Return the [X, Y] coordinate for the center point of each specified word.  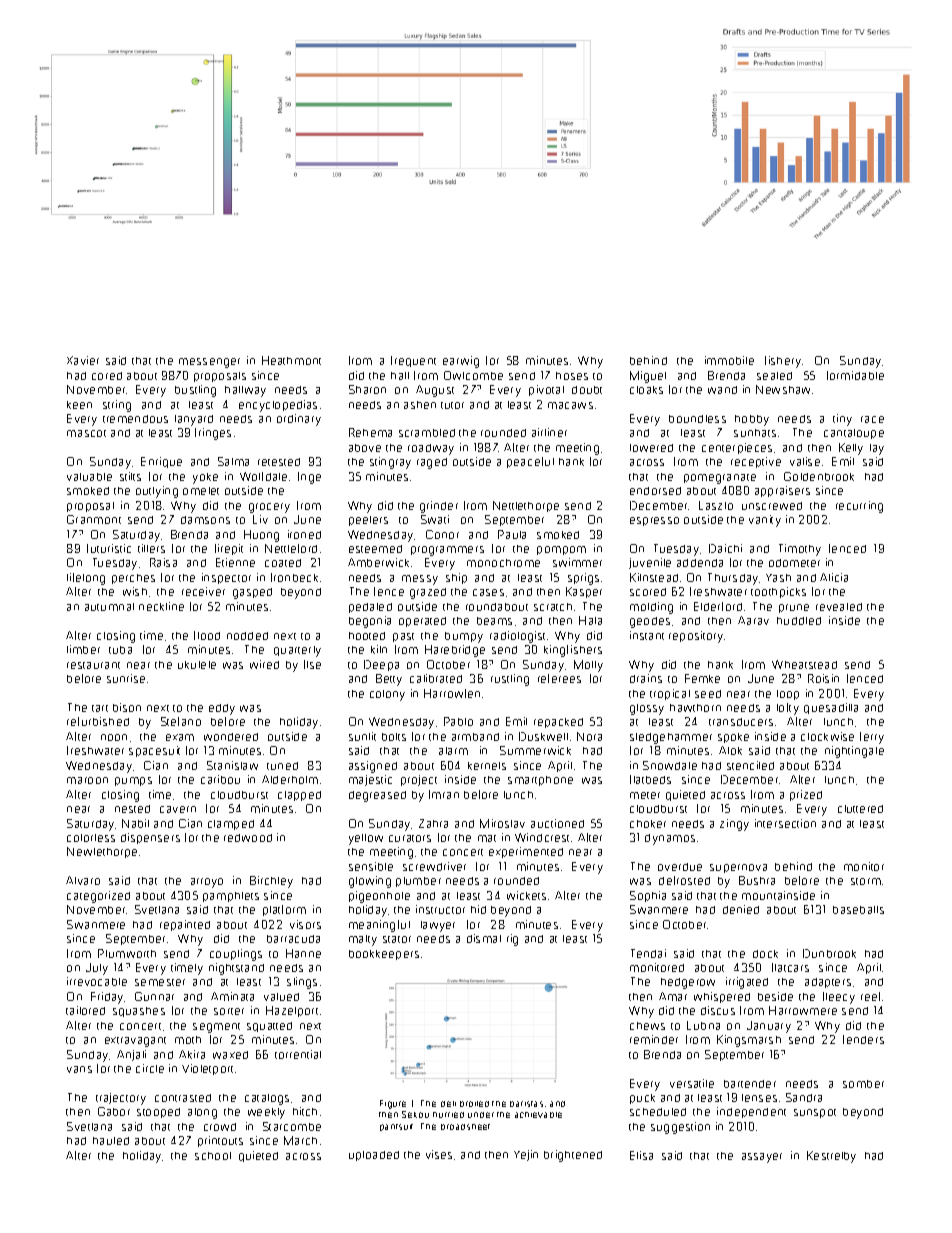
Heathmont [291, 360]
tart [100, 708]
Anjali [131, 1055]
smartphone [540, 781]
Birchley [271, 882]
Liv [260, 519]
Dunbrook [829, 953]
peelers [368, 521]
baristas [526, 1104]
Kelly [851, 449]
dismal [484, 938]
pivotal [546, 390]
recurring [859, 507]
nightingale [854, 752]
